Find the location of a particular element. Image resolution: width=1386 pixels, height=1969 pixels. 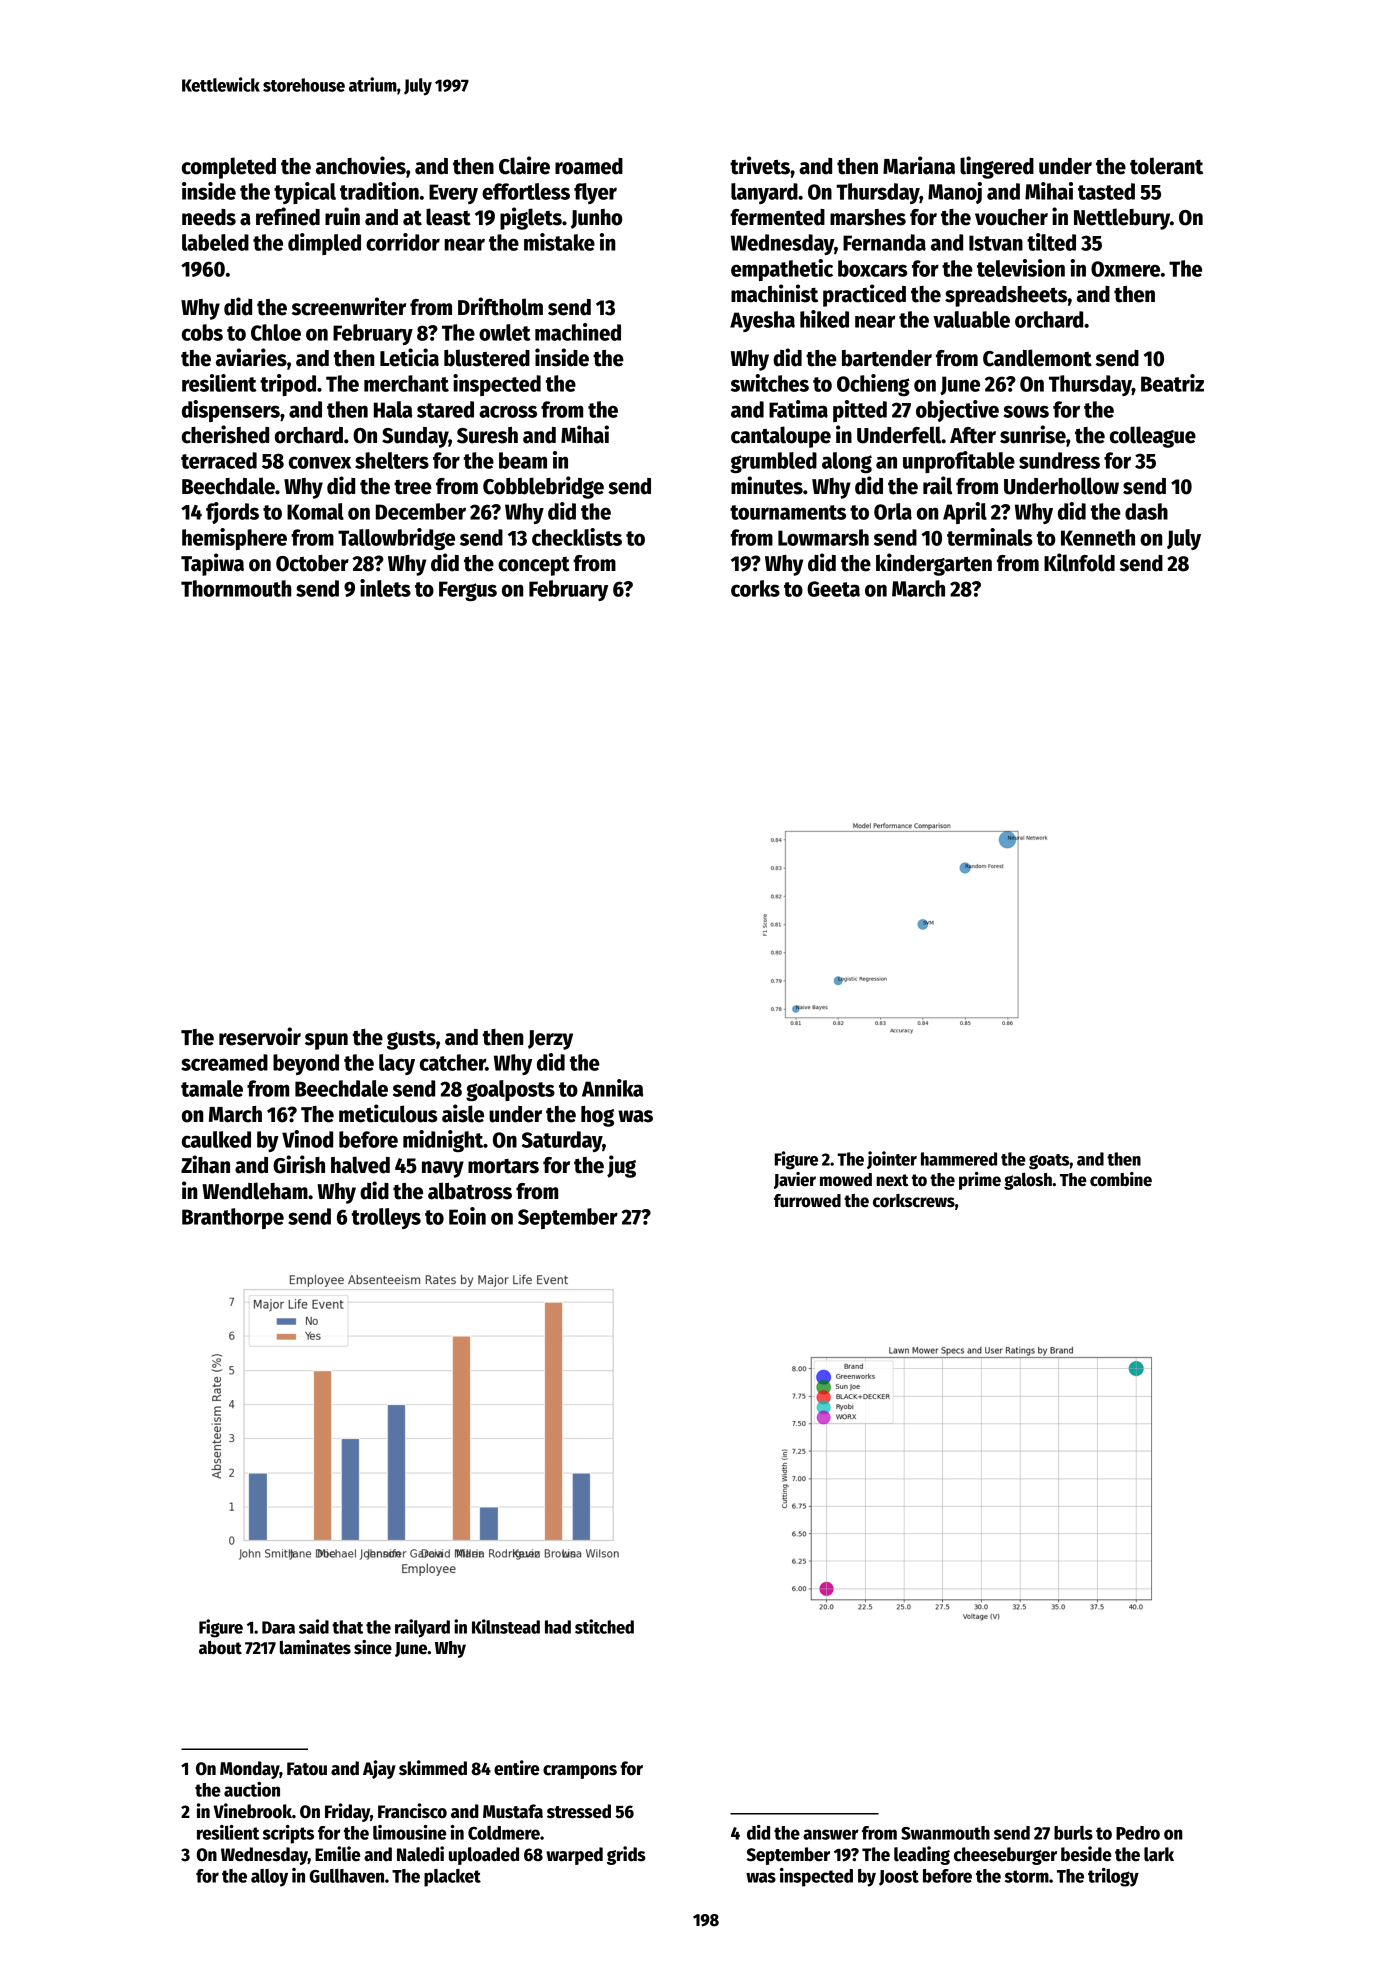

combine is located at coordinates (1121, 1179).
